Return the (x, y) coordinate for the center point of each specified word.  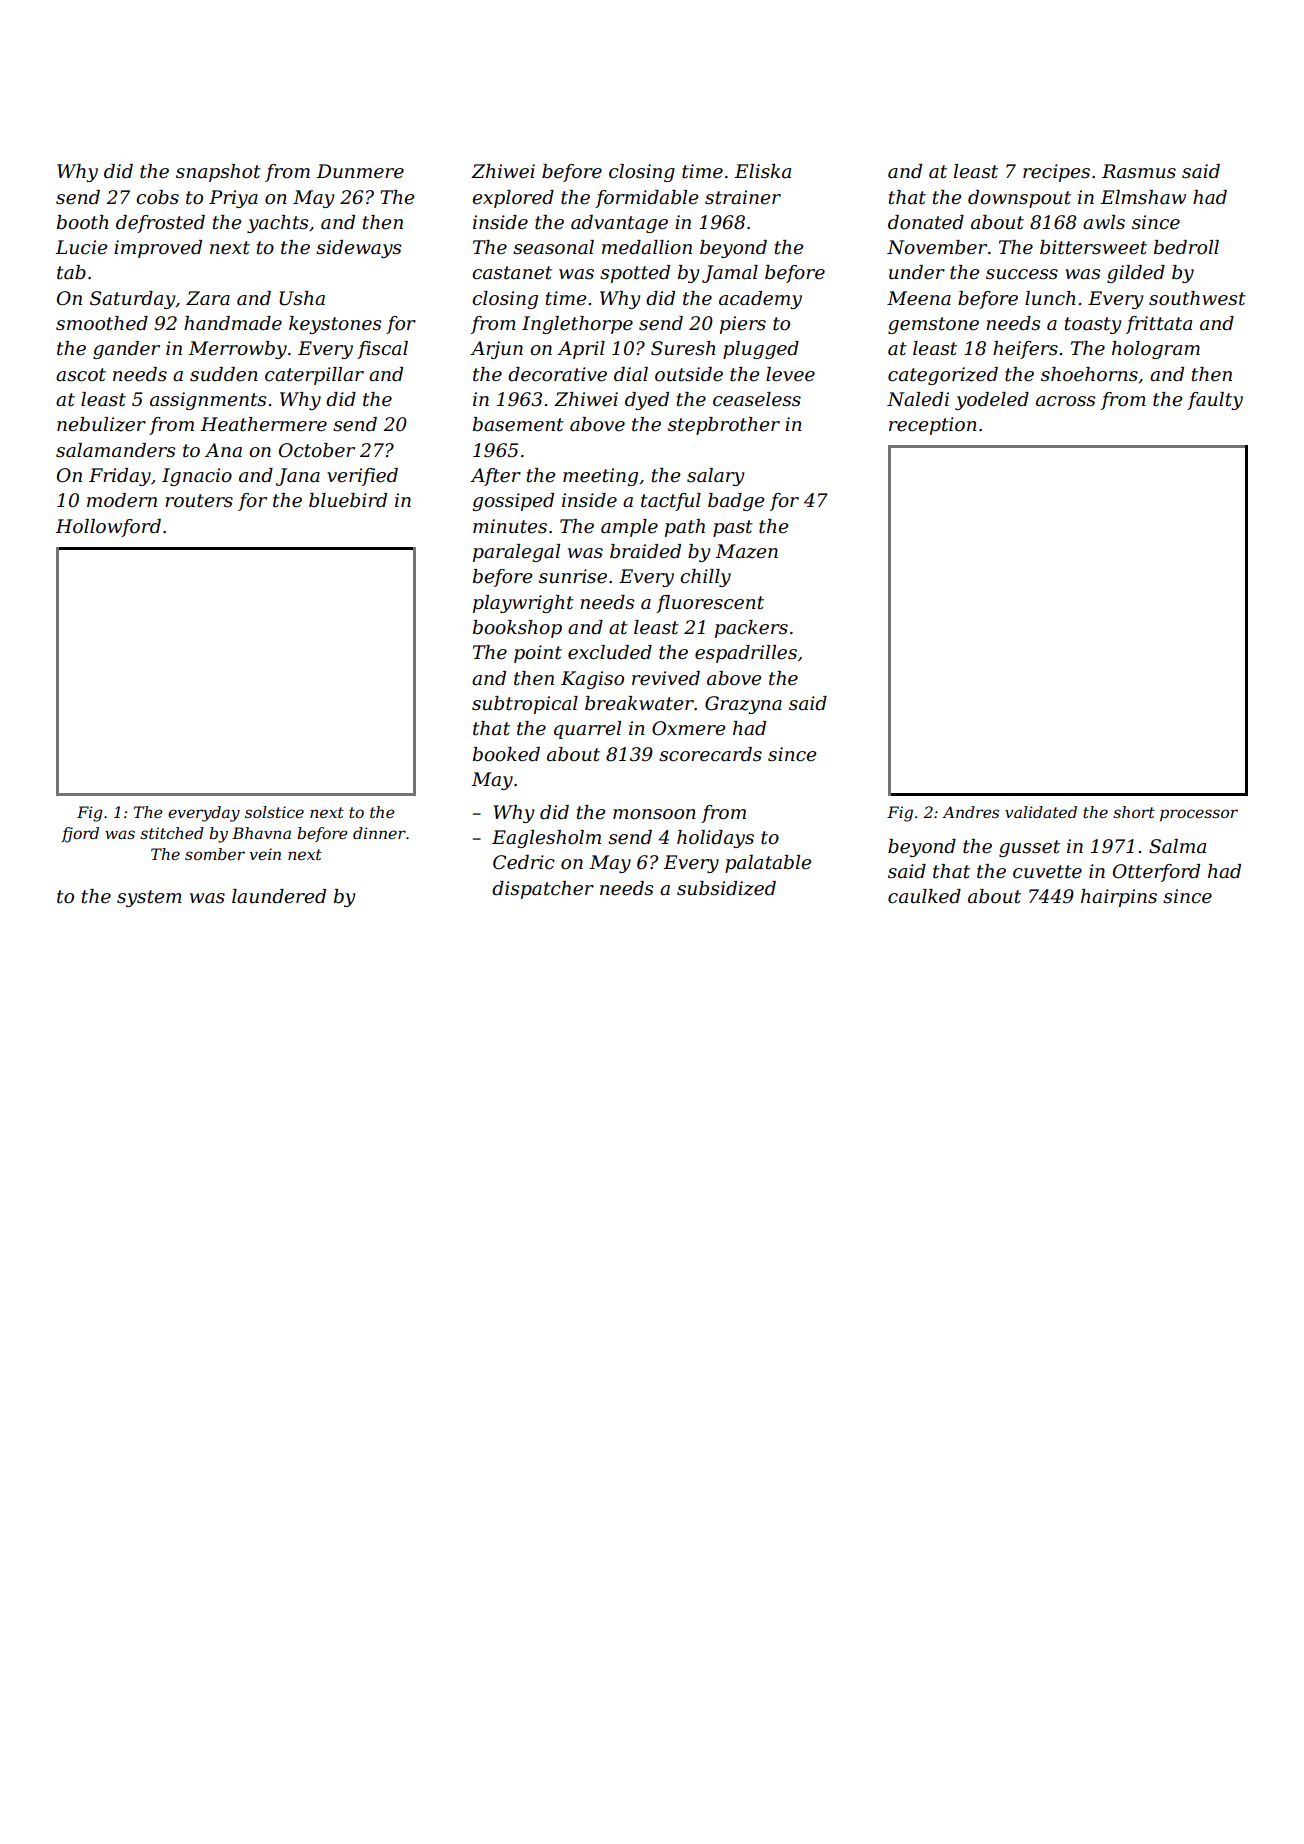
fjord (80, 835)
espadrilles (746, 654)
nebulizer (101, 424)
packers (751, 629)
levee (790, 374)
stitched (172, 833)
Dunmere (360, 171)
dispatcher (543, 890)
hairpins (1119, 898)
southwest (1197, 298)
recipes (1056, 173)
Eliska (762, 171)
